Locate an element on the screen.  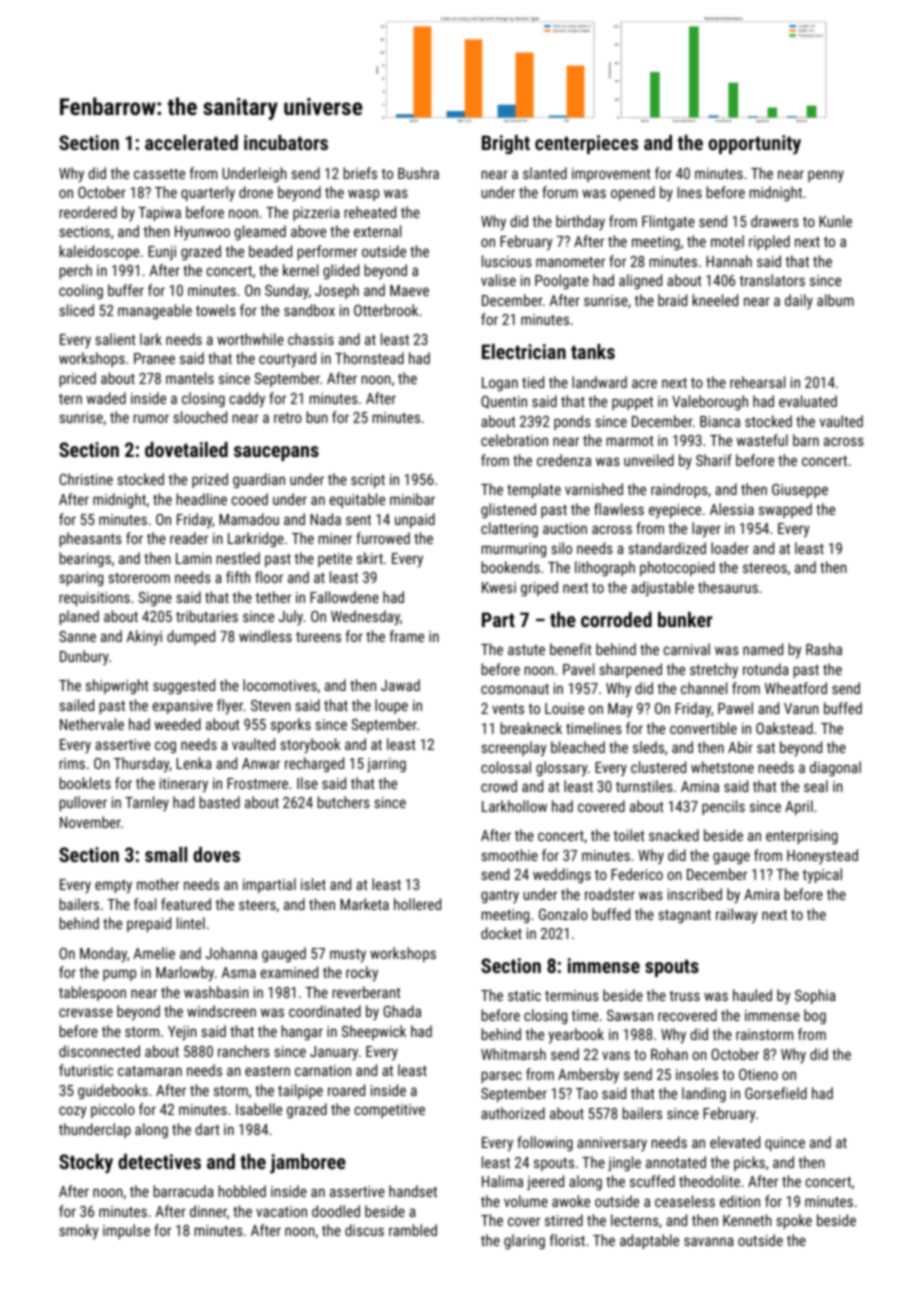
Stocky is located at coordinates (86, 1164).
